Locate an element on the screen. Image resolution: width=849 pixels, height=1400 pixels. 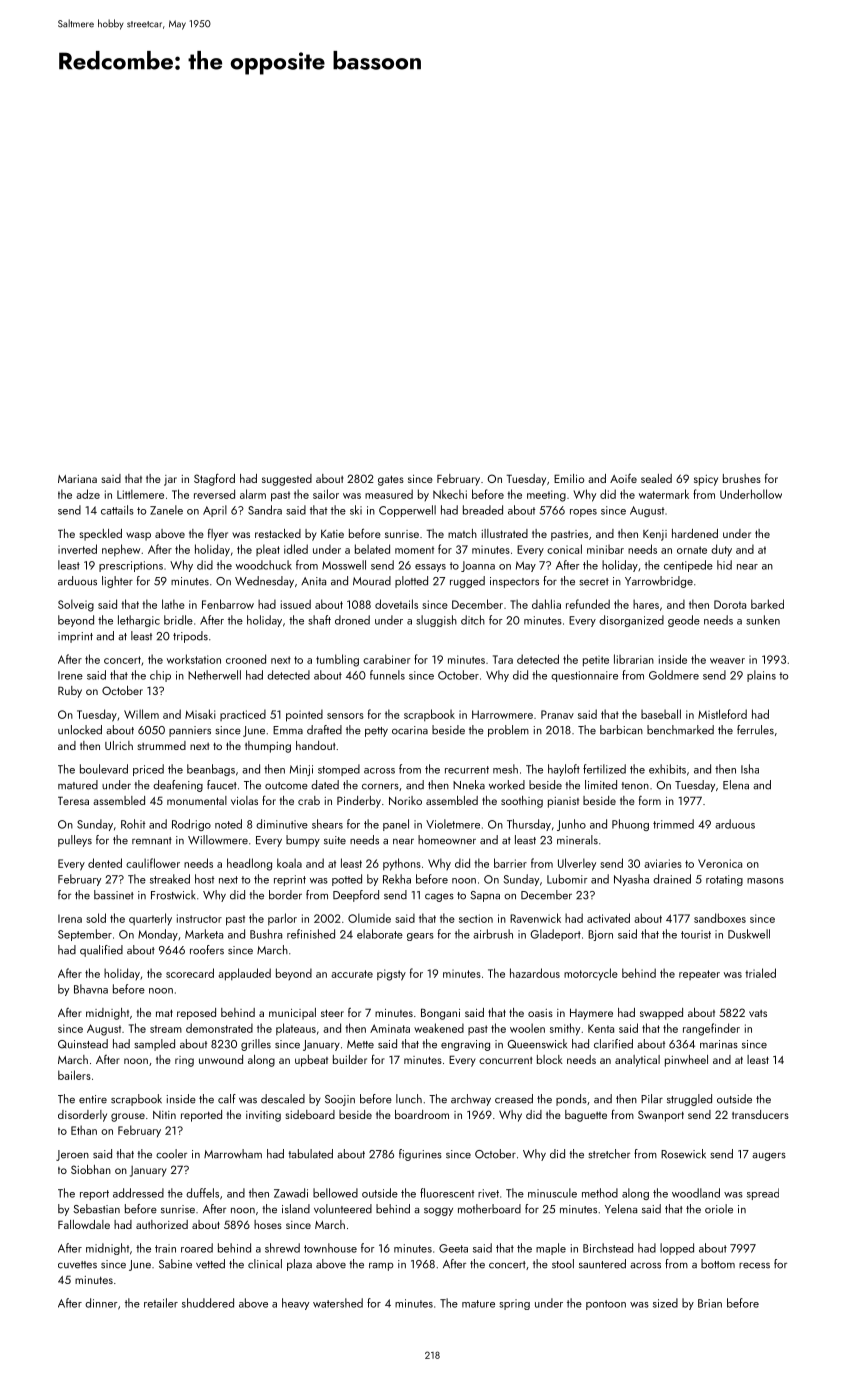
Brian is located at coordinates (710, 1303).
